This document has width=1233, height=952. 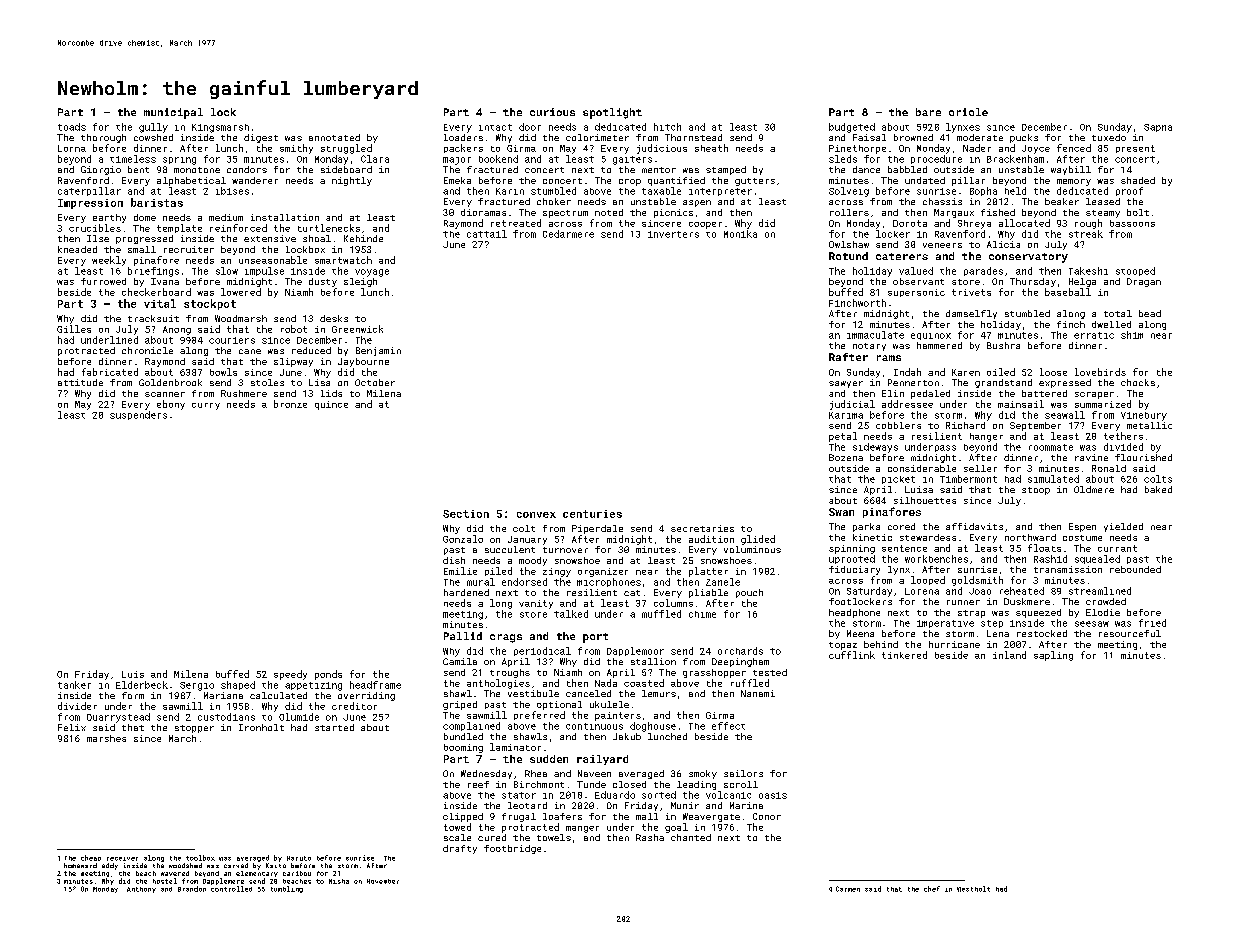 What do you see at coordinates (849, 192) in the document?
I see `Solveig` at bounding box center [849, 192].
